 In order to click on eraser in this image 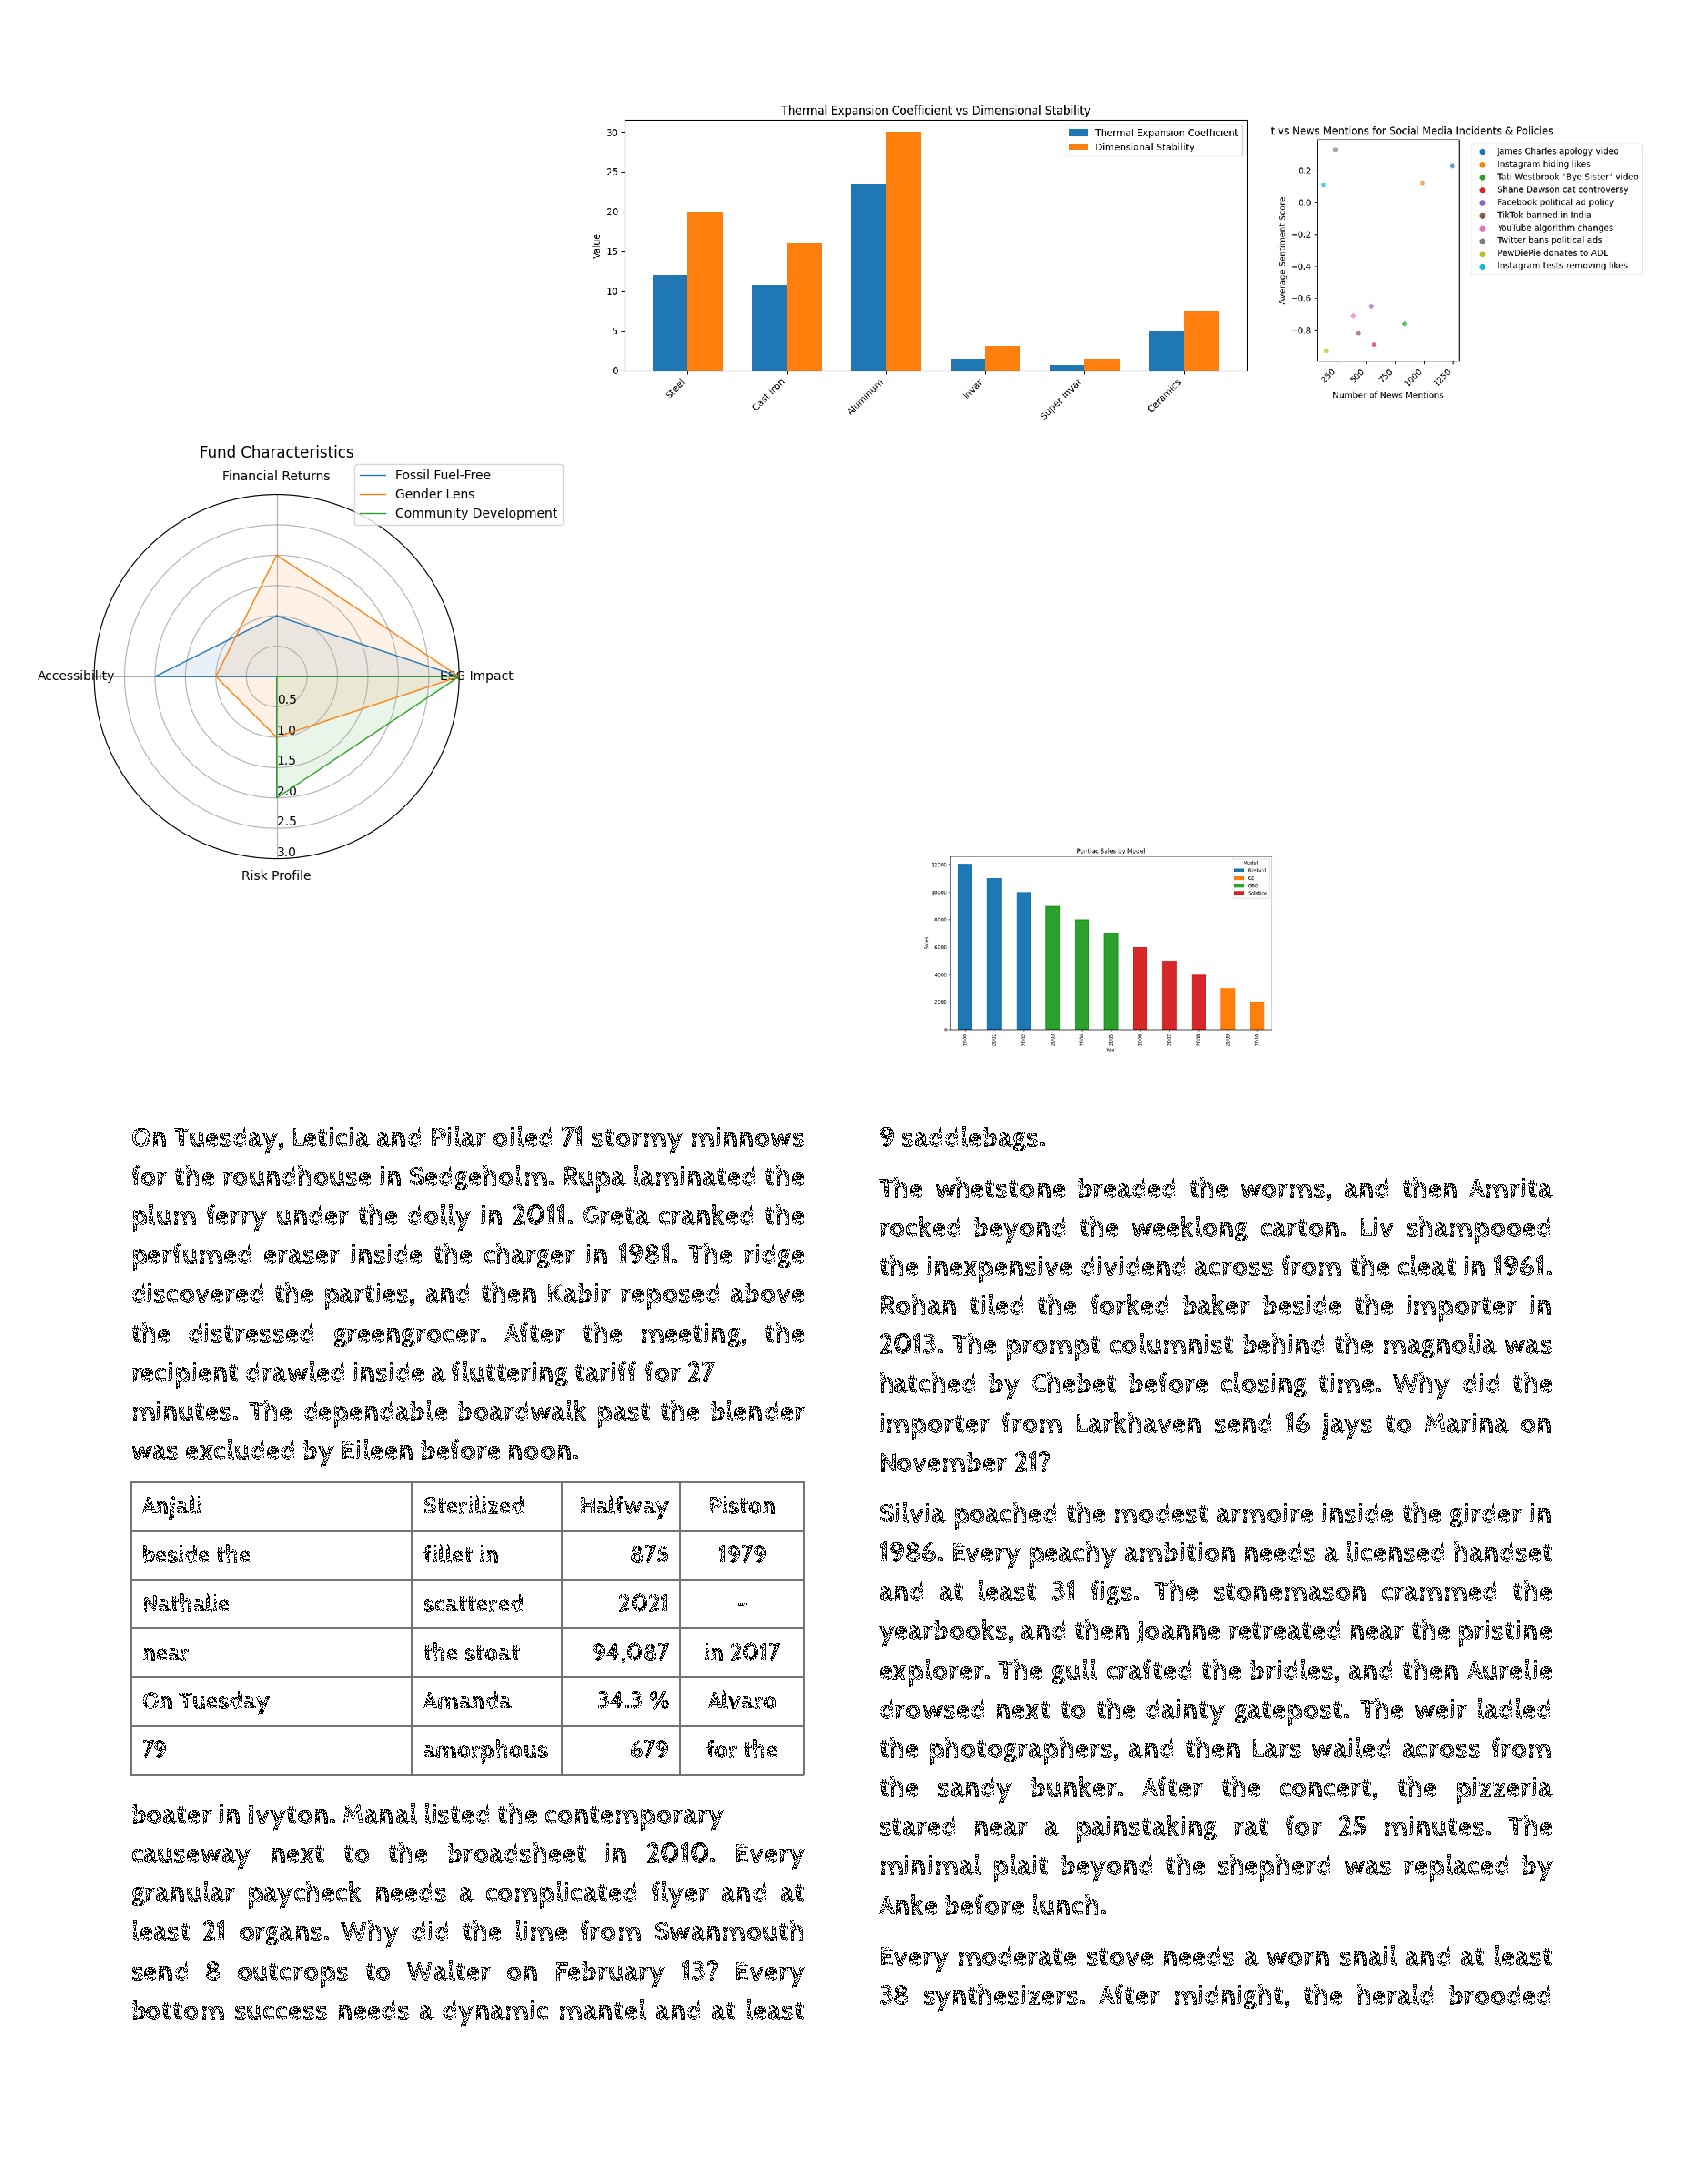, I will do `click(302, 1256)`.
